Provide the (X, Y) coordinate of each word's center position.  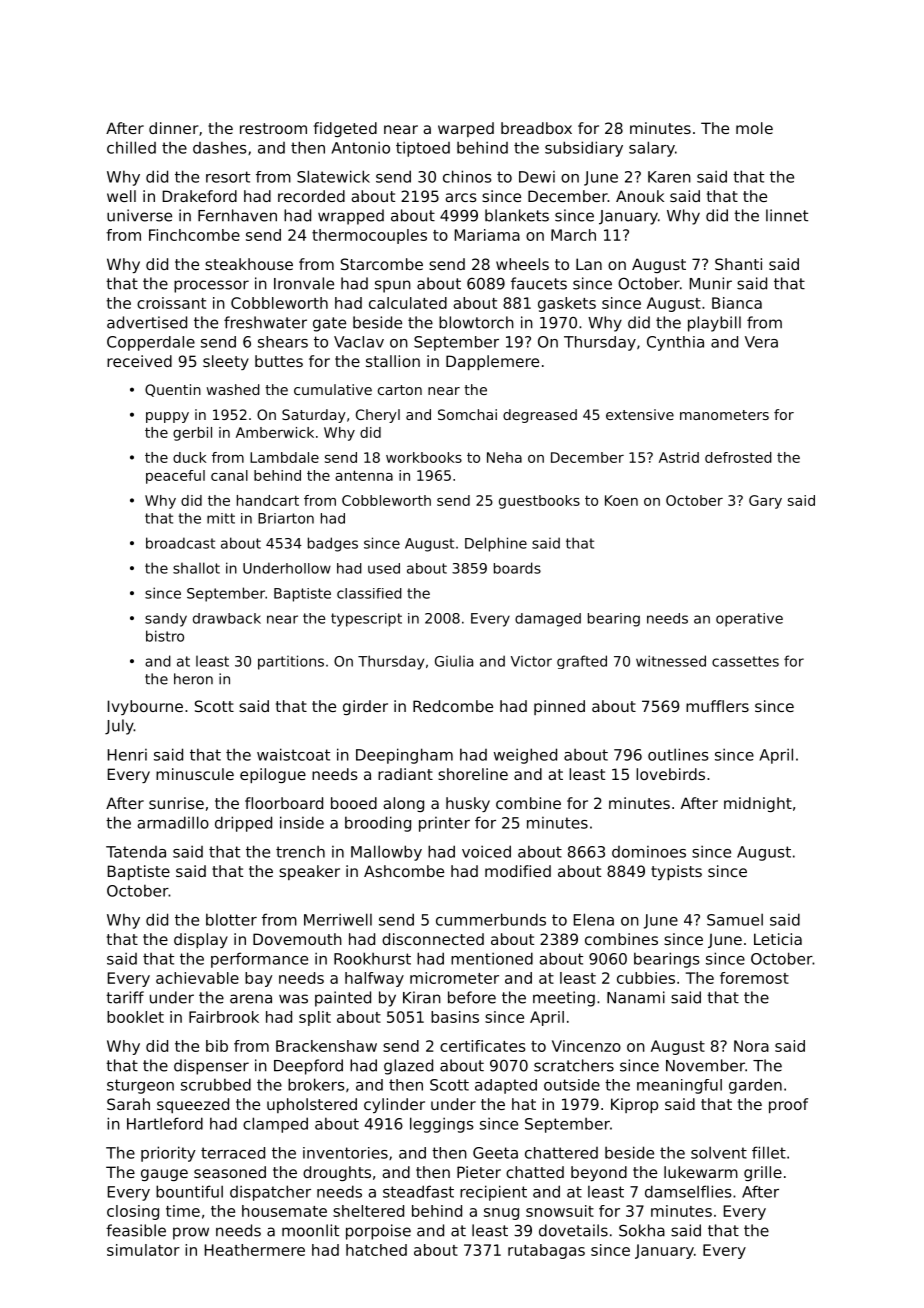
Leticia (778, 939)
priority (168, 1154)
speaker (309, 872)
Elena (594, 919)
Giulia (454, 661)
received (139, 361)
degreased (540, 416)
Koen (621, 500)
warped (466, 129)
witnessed (671, 661)
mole (754, 128)
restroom (273, 128)
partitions (291, 662)
